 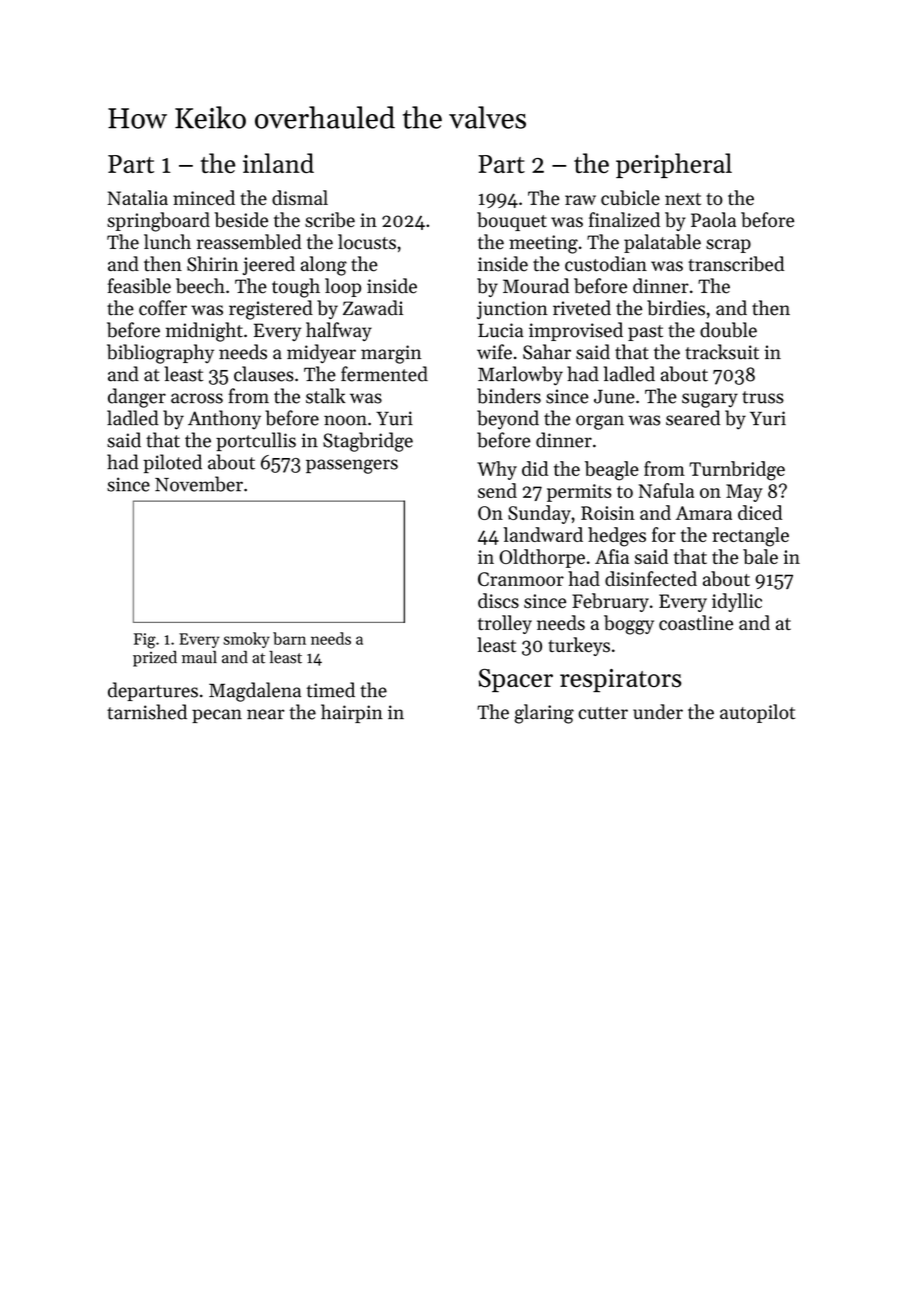 What do you see at coordinates (331, 690) in the document?
I see `timed` at bounding box center [331, 690].
